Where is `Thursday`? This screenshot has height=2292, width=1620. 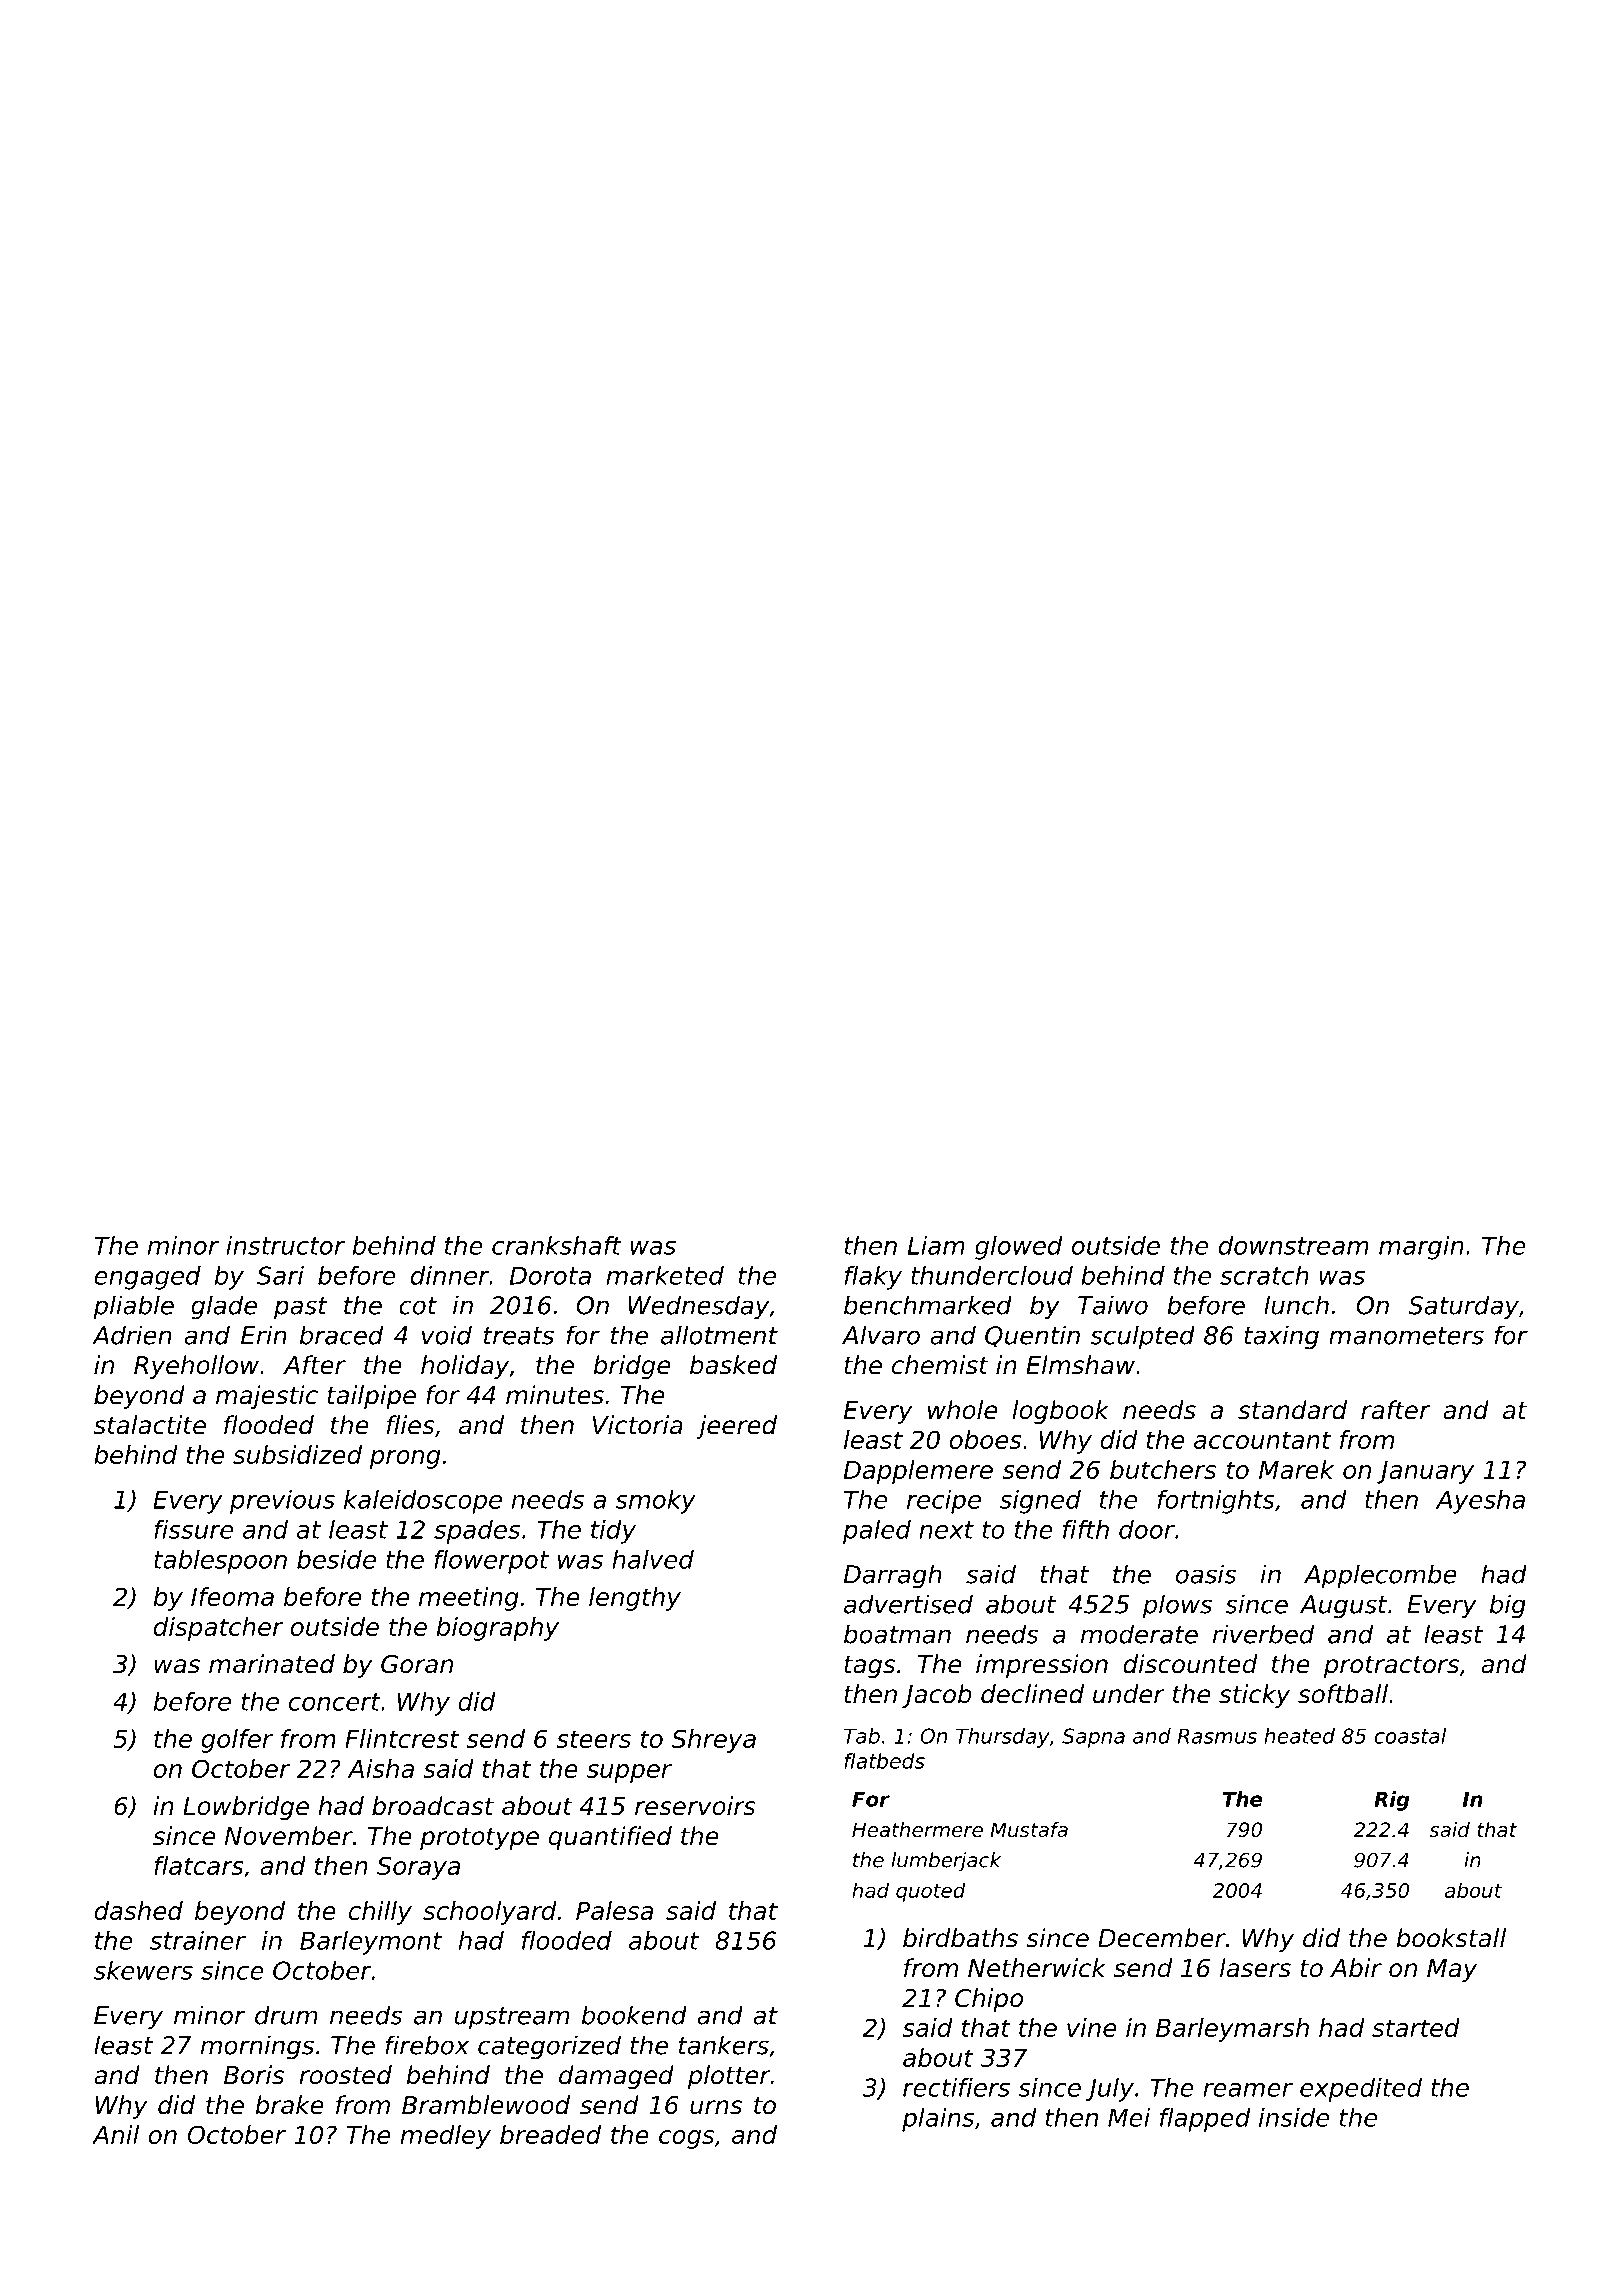 Thursday is located at coordinates (1003, 1738).
